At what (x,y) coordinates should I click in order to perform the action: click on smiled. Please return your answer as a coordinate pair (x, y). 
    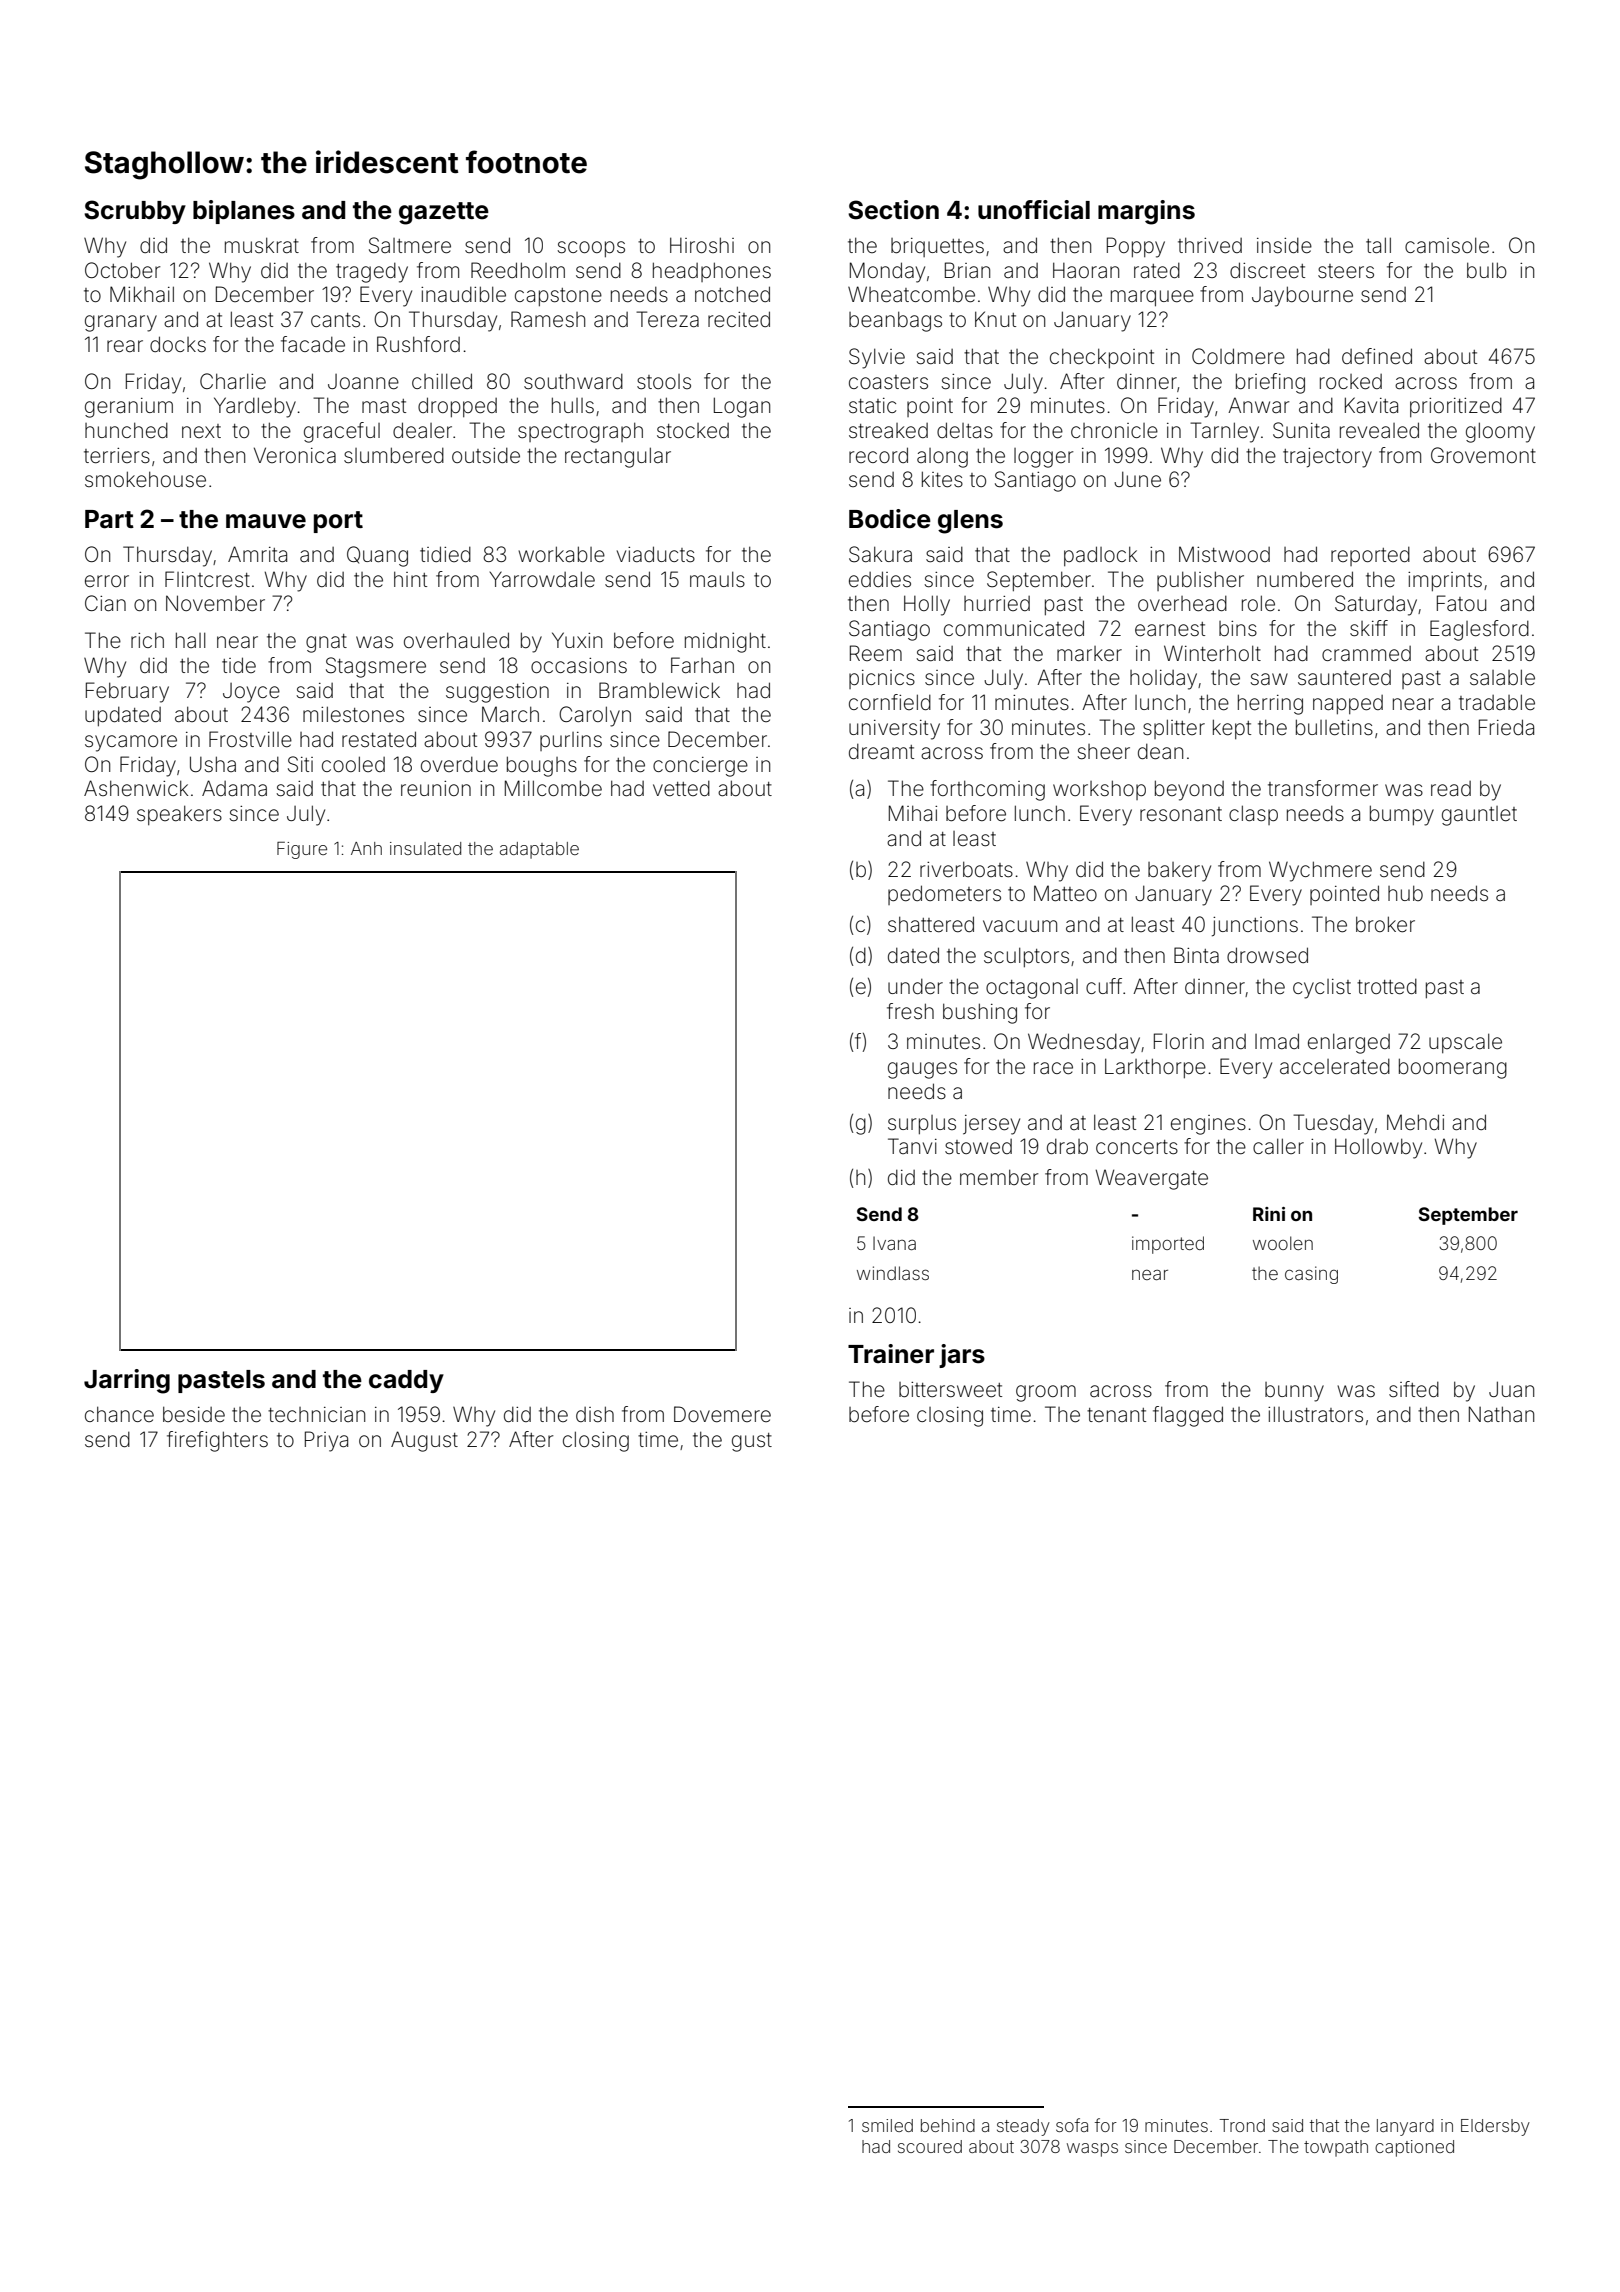
    Looking at the image, I should click on (887, 2125).
